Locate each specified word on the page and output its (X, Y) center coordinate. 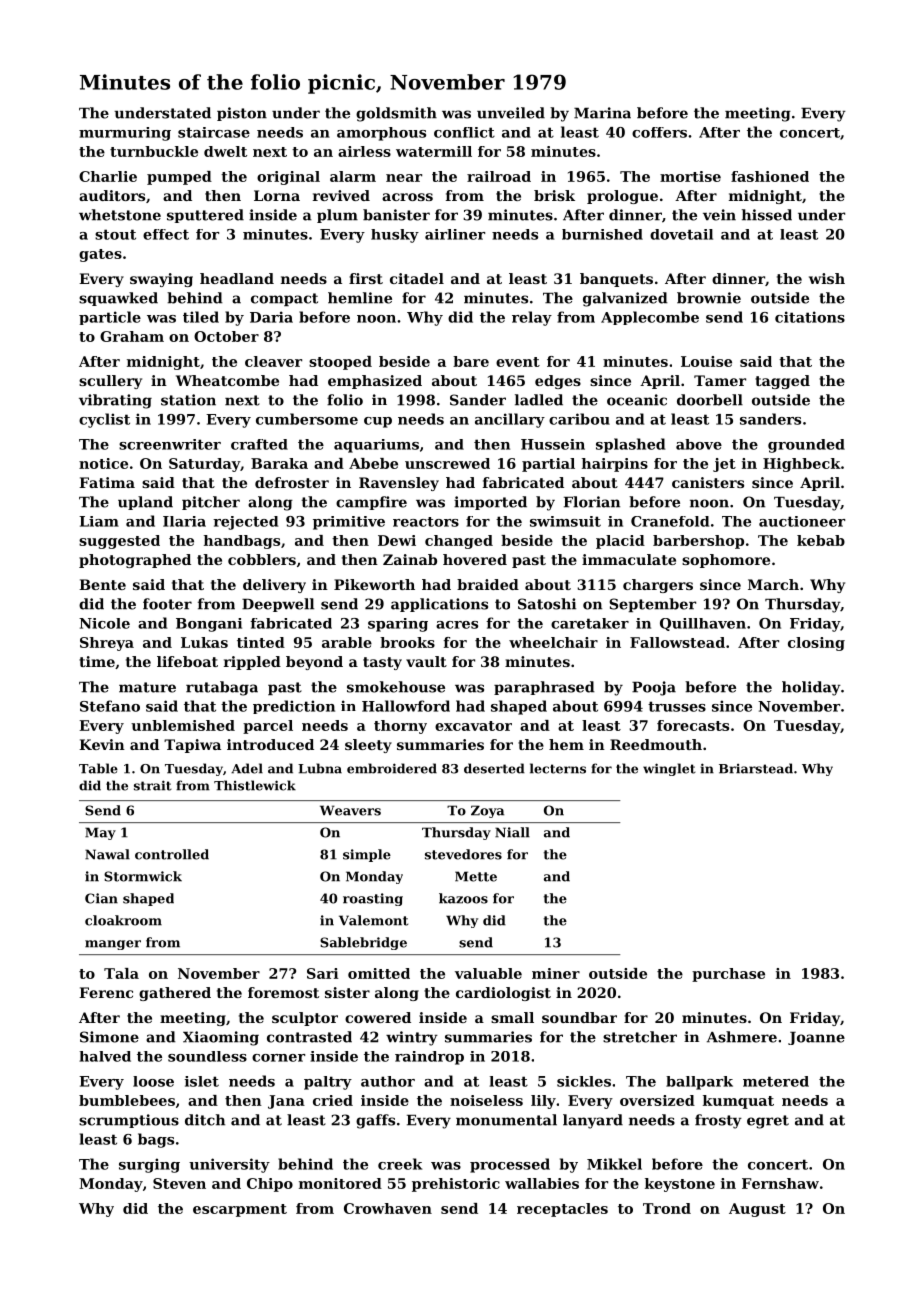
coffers (659, 132)
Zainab (410, 559)
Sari (323, 973)
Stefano (110, 706)
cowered (378, 1017)
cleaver (273, 361)
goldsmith (396, 114)
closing (816, 644)
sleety (368, 746)
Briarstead (756, 768)
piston (242, 114)
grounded (806, 446)
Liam (99, 521)
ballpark (699, 1083)
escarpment (240, 1210)
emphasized (375, 382)
